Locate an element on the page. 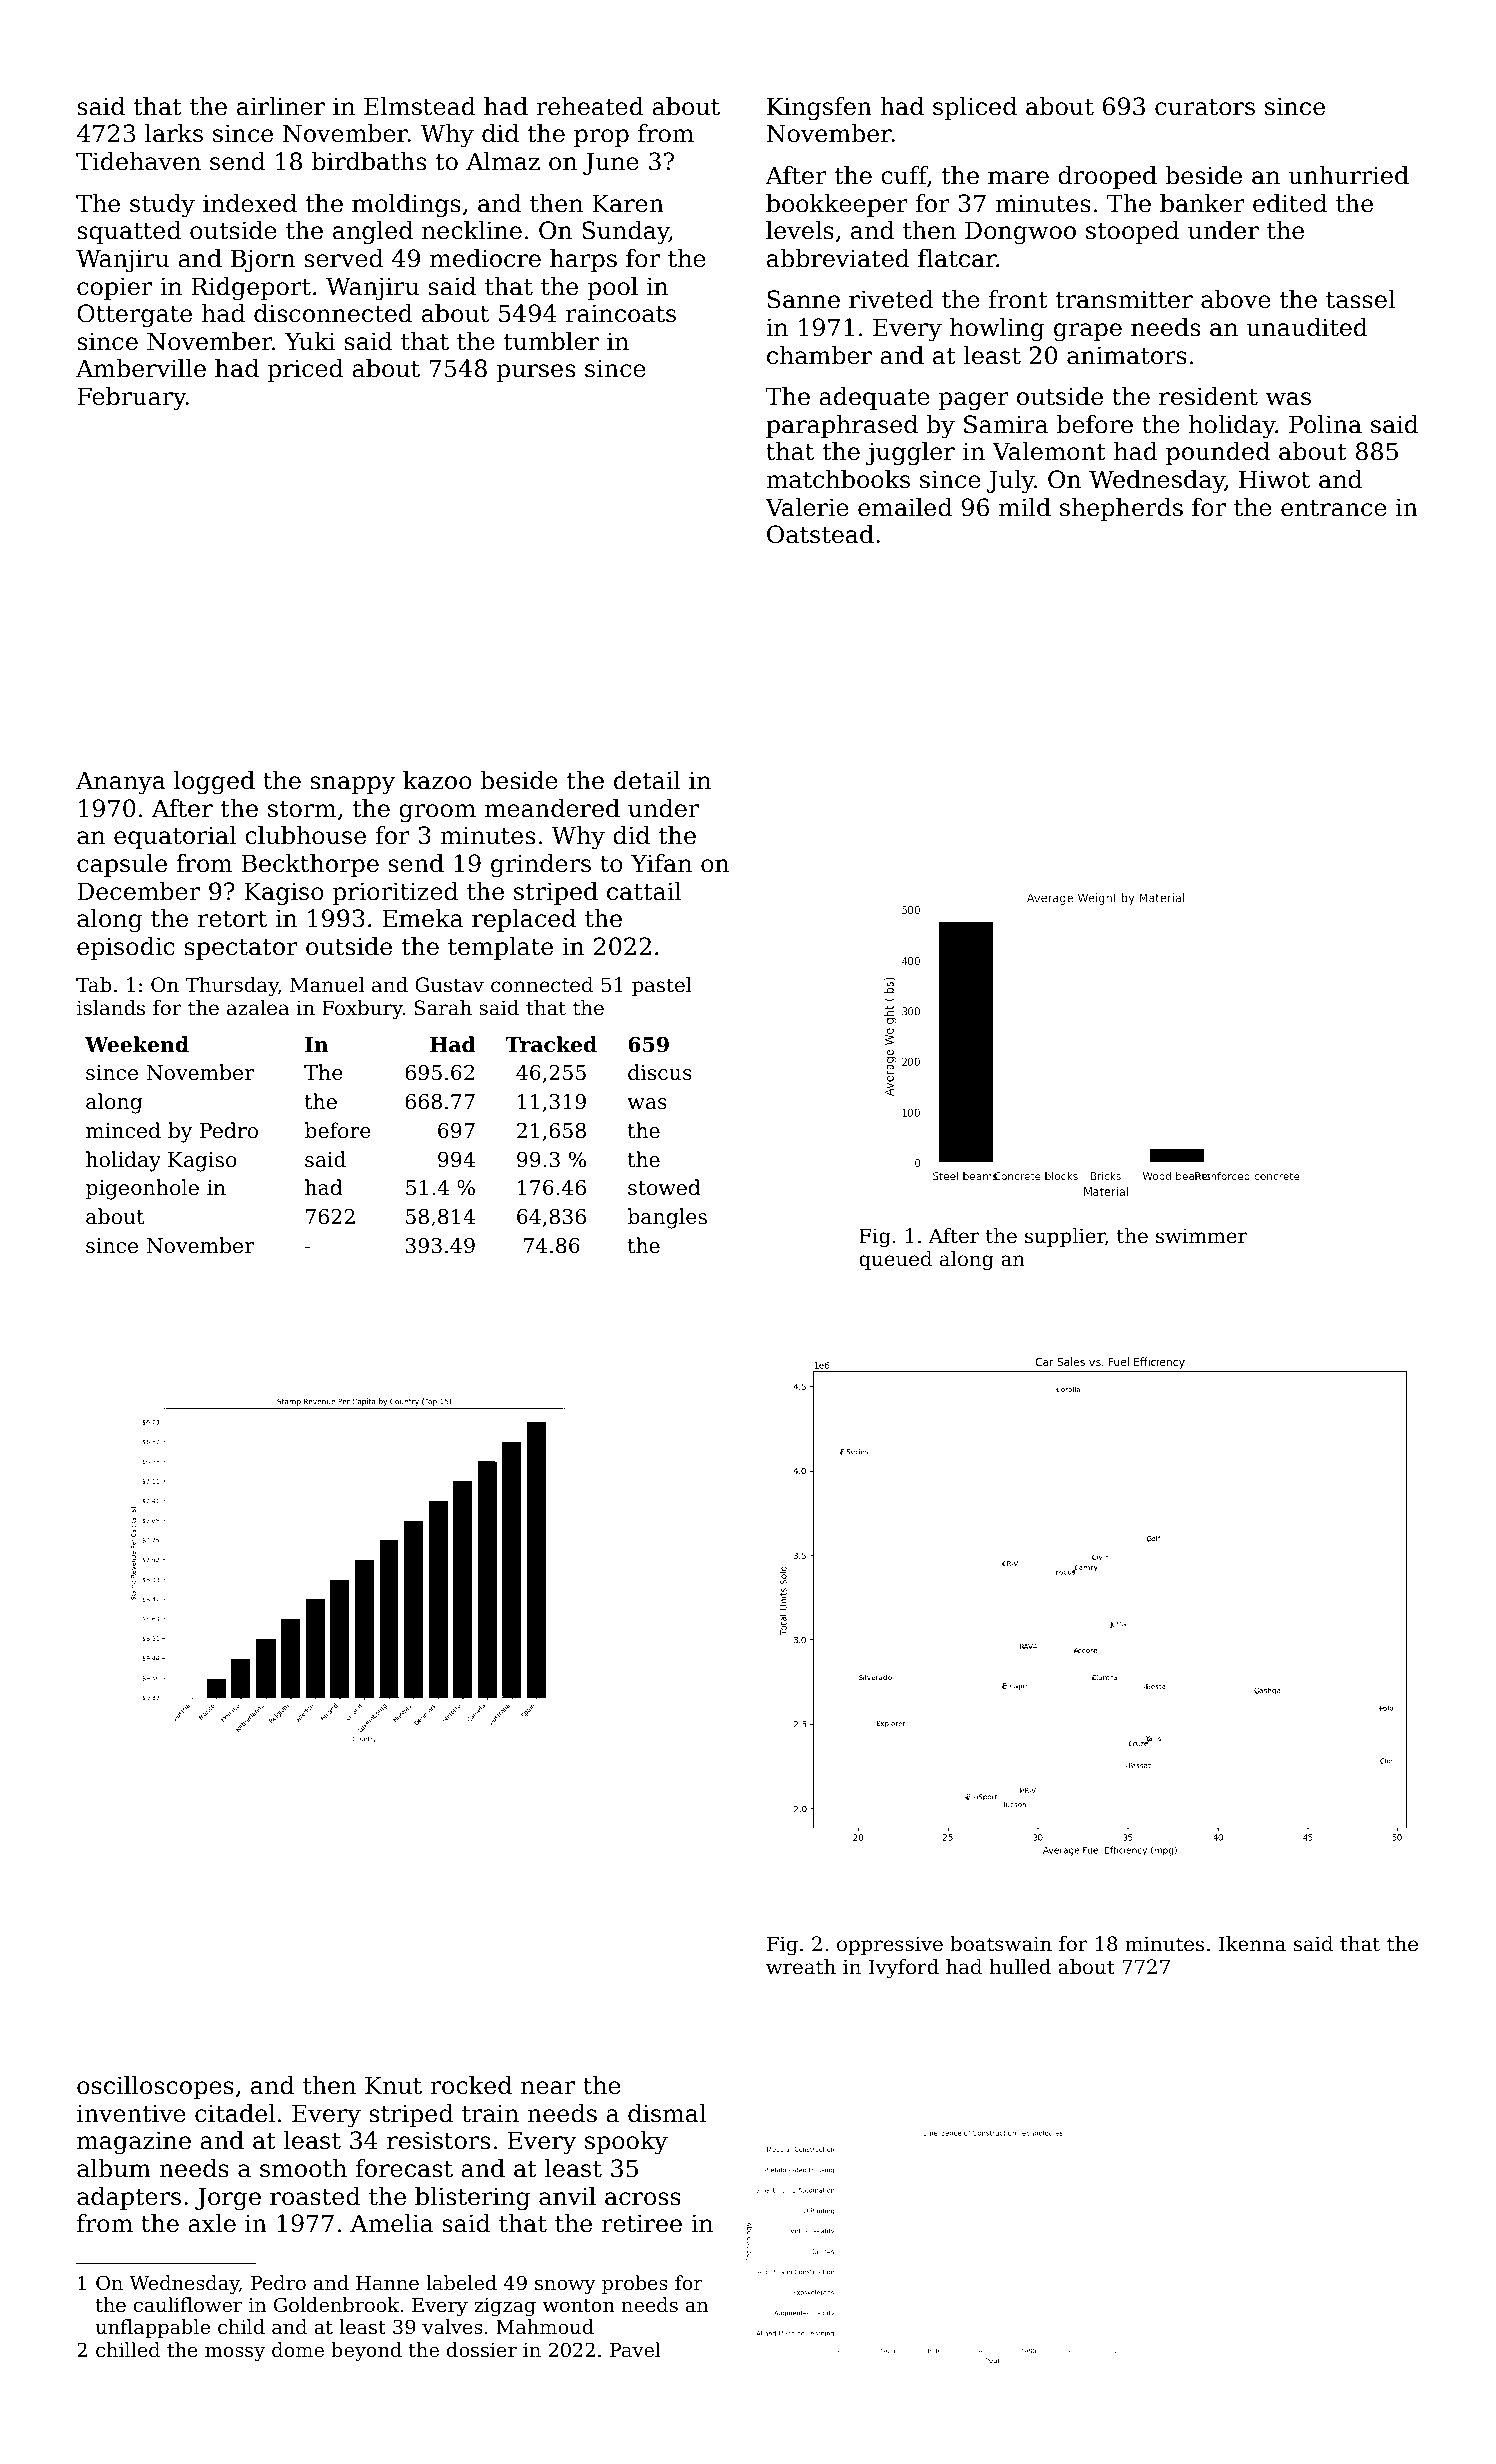 Image resolution: width=1496 pixels, height=2464 pixels. swimmer is located at coordinates (1201, 1236).
